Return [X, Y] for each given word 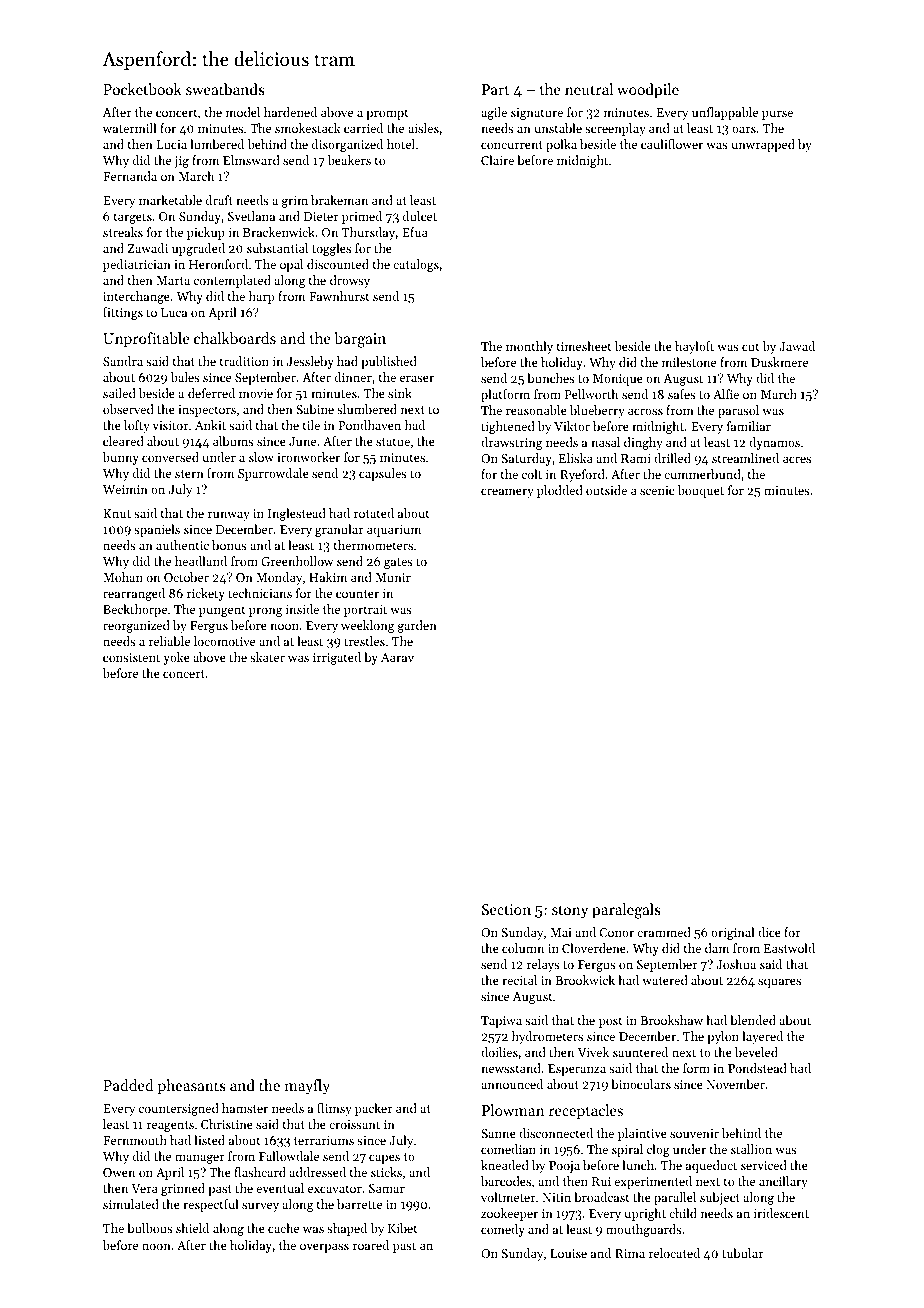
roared [371, 1245]
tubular [743, 1253]
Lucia [172, 144]
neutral [589, 89]
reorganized [136, 626]
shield [192, 1228]
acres [797, 459]
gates [398, 563]
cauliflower [672, 144]
